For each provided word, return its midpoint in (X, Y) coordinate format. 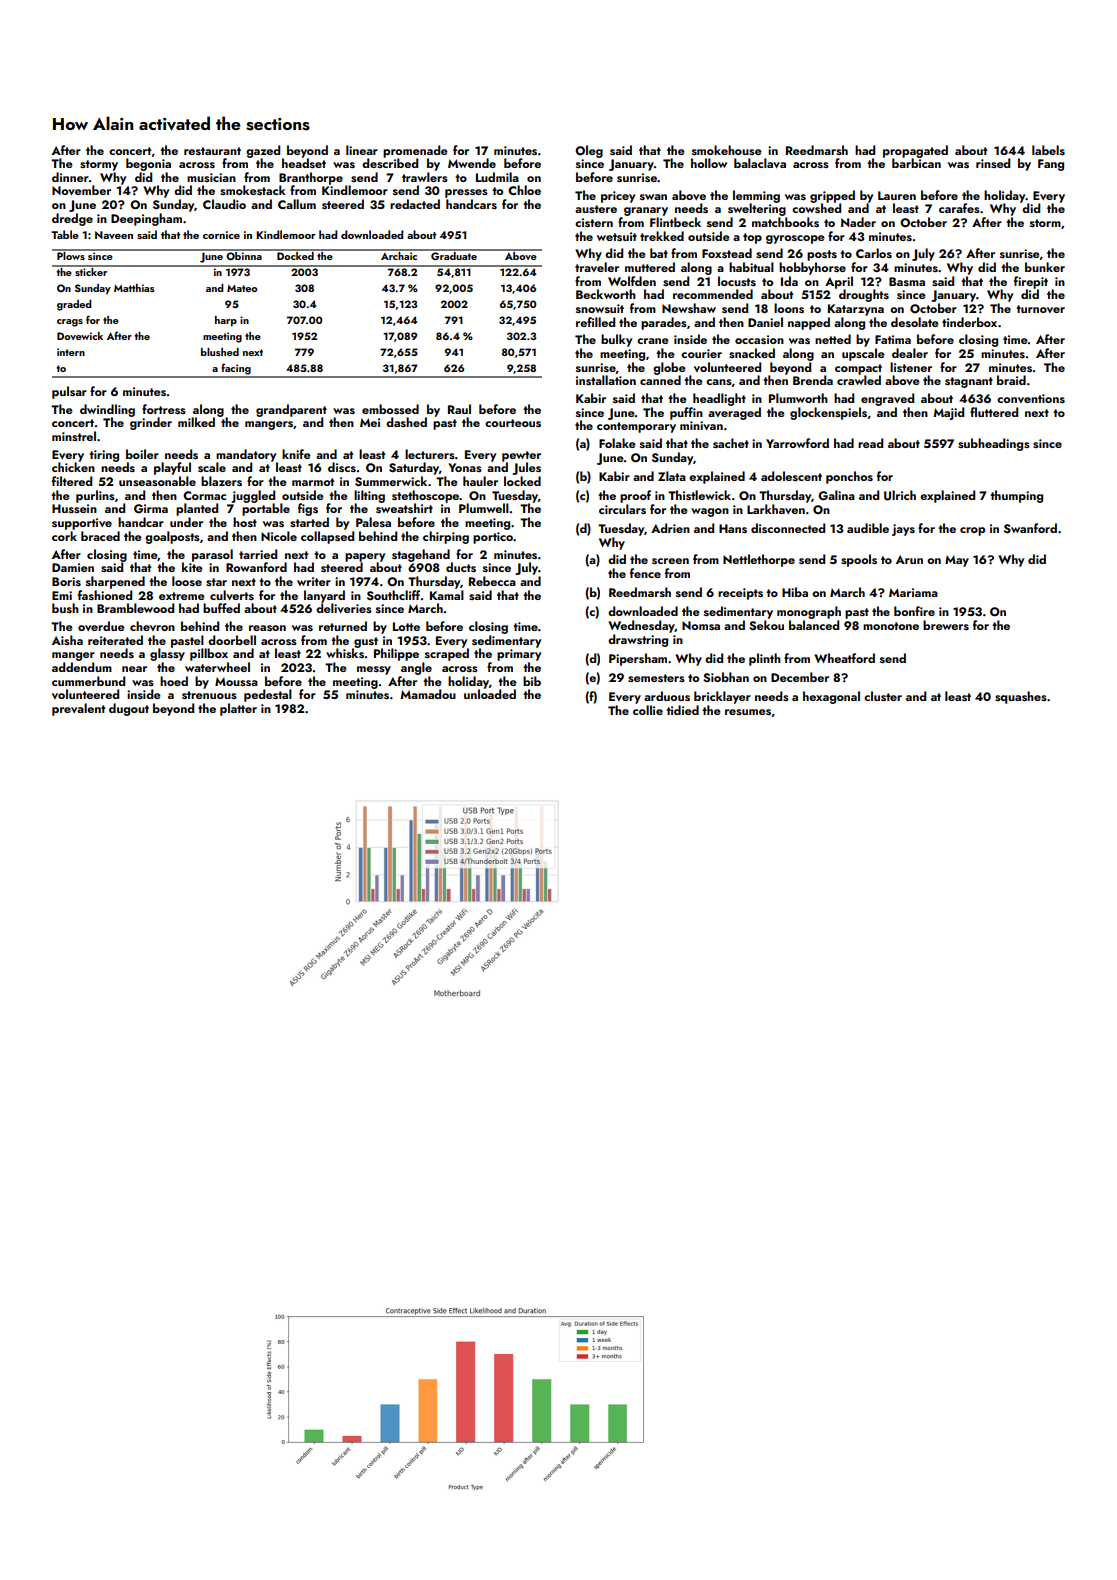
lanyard (324, 596)
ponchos (849, 477)
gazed (263, 151)
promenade (415, 151)
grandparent (291, 410)
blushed (220, 352)
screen (670, 561)
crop (972, 531)
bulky (616, 340)
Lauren (897, 195)
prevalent (78, 709)
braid (1011, 380)
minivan (701, 425)
